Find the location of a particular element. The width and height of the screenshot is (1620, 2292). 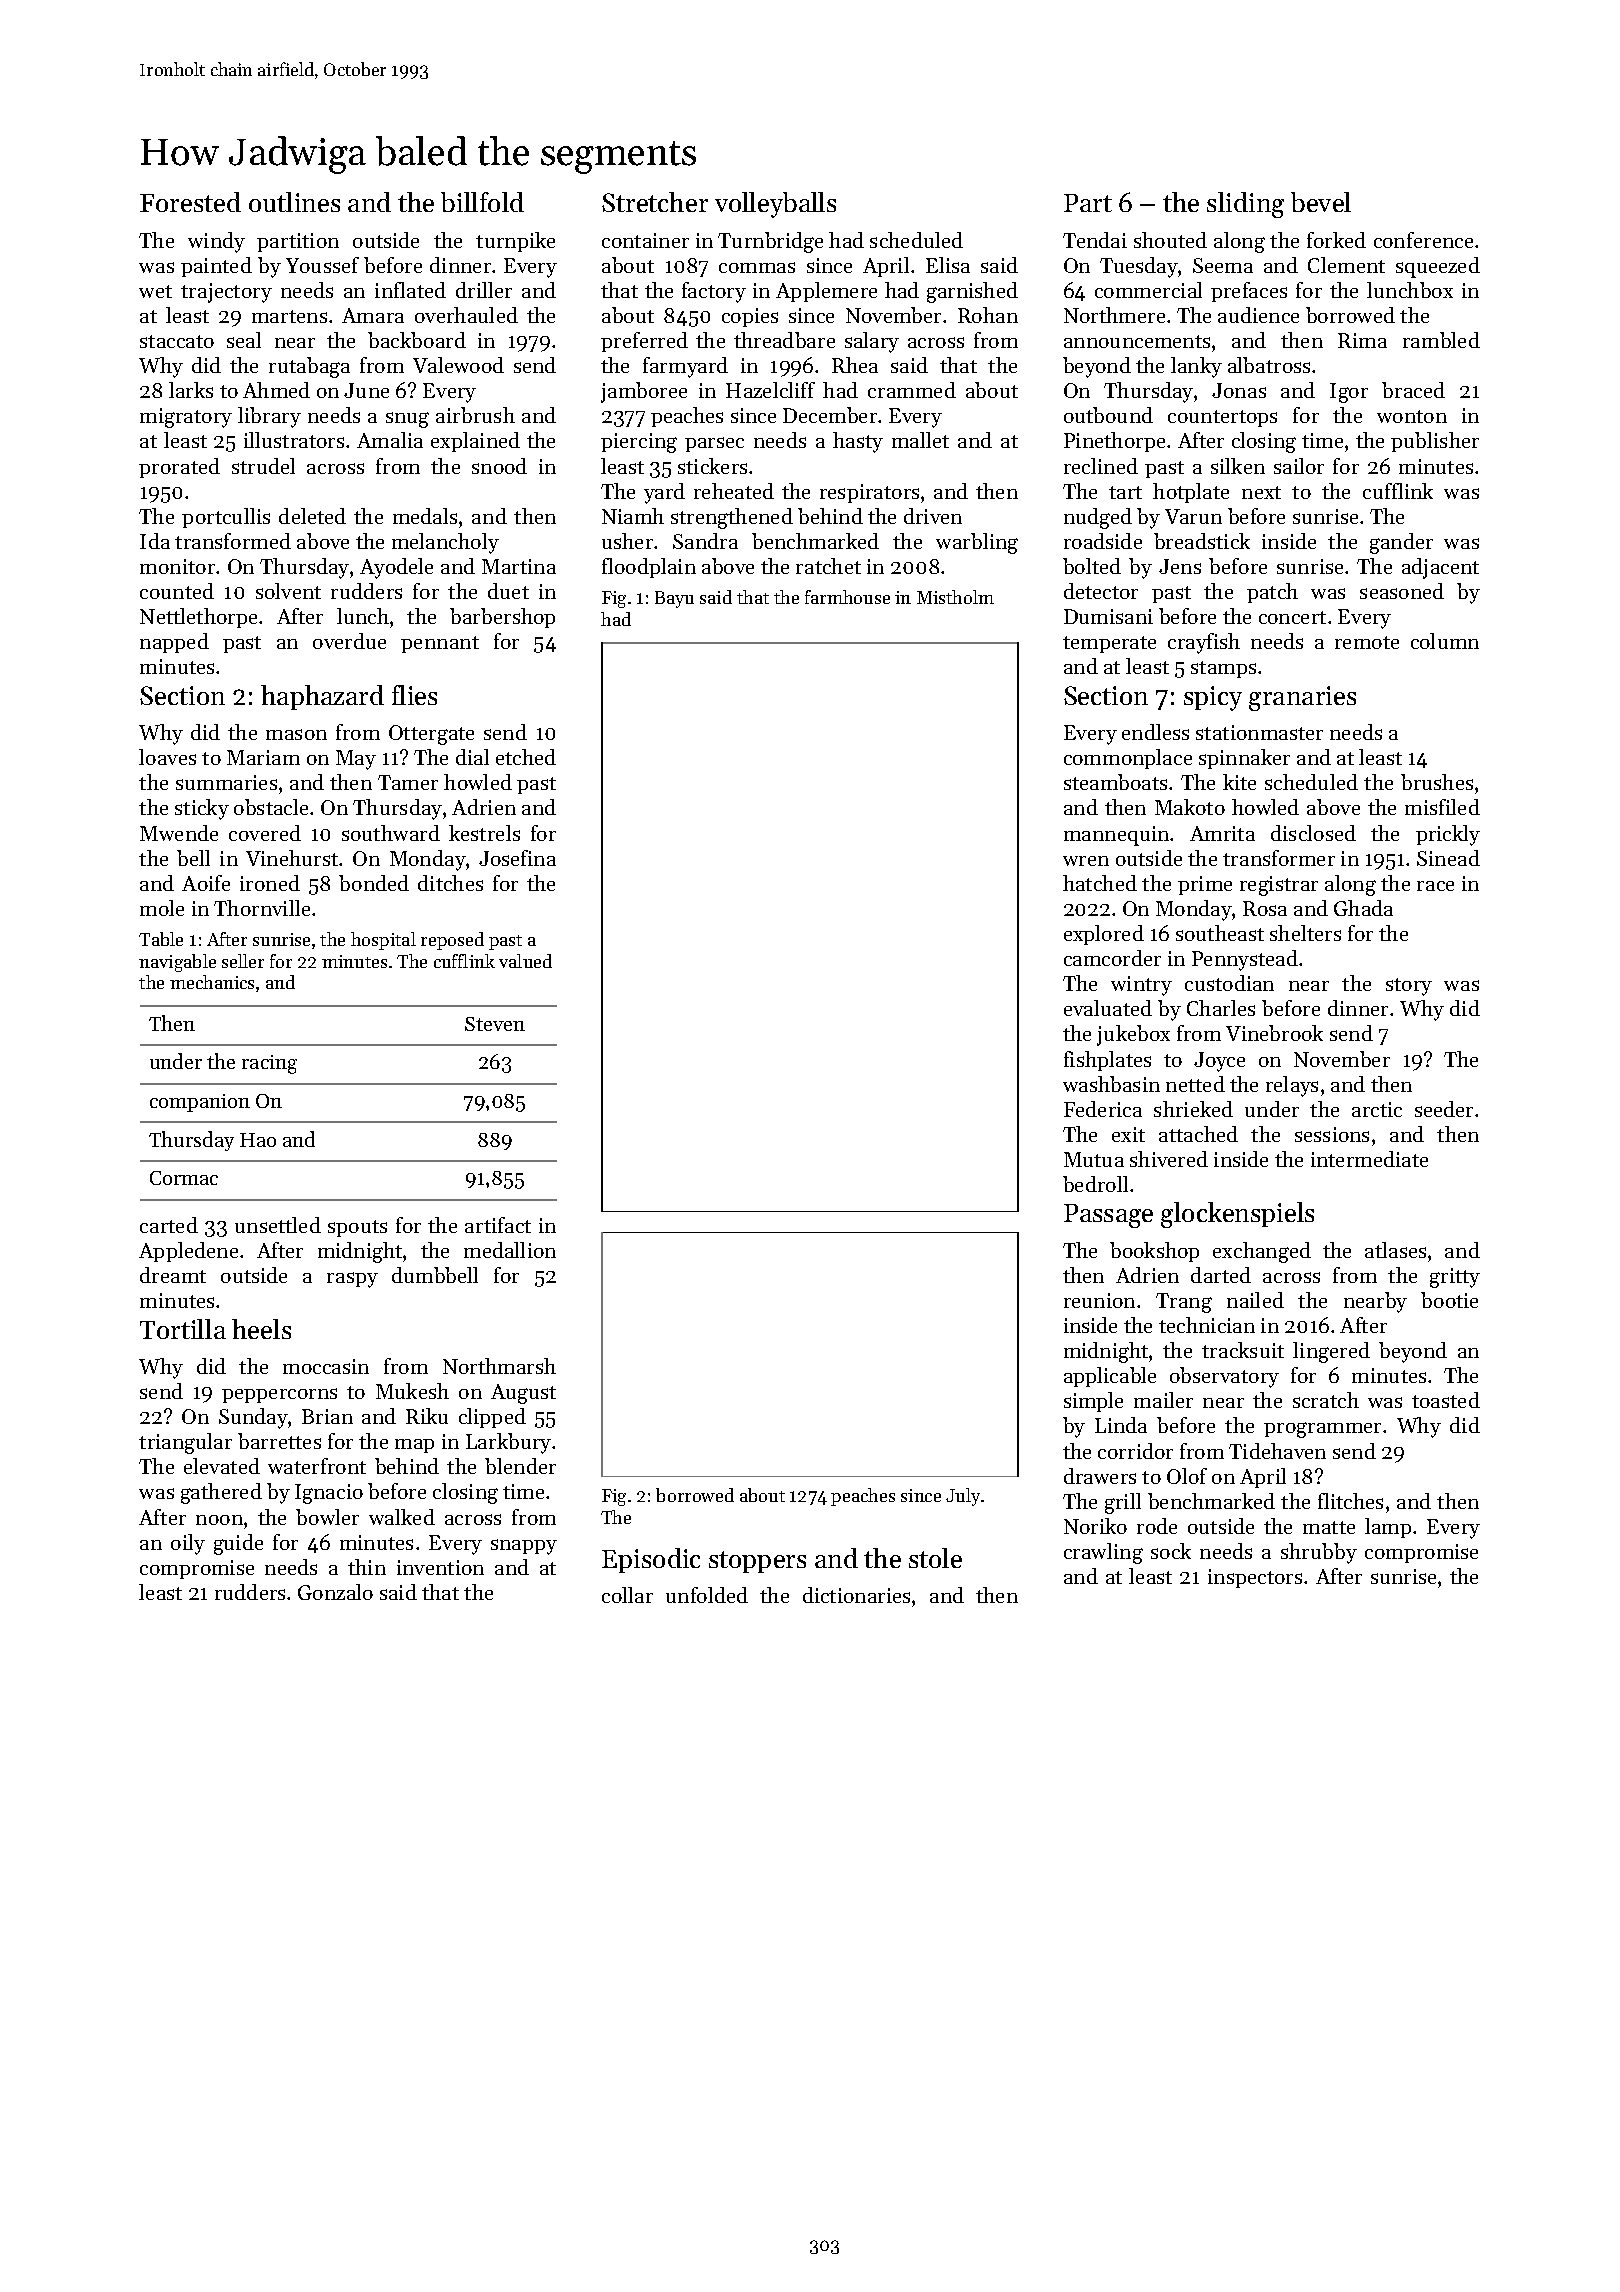

inspectors is located at coordinates (1255, 1578).
